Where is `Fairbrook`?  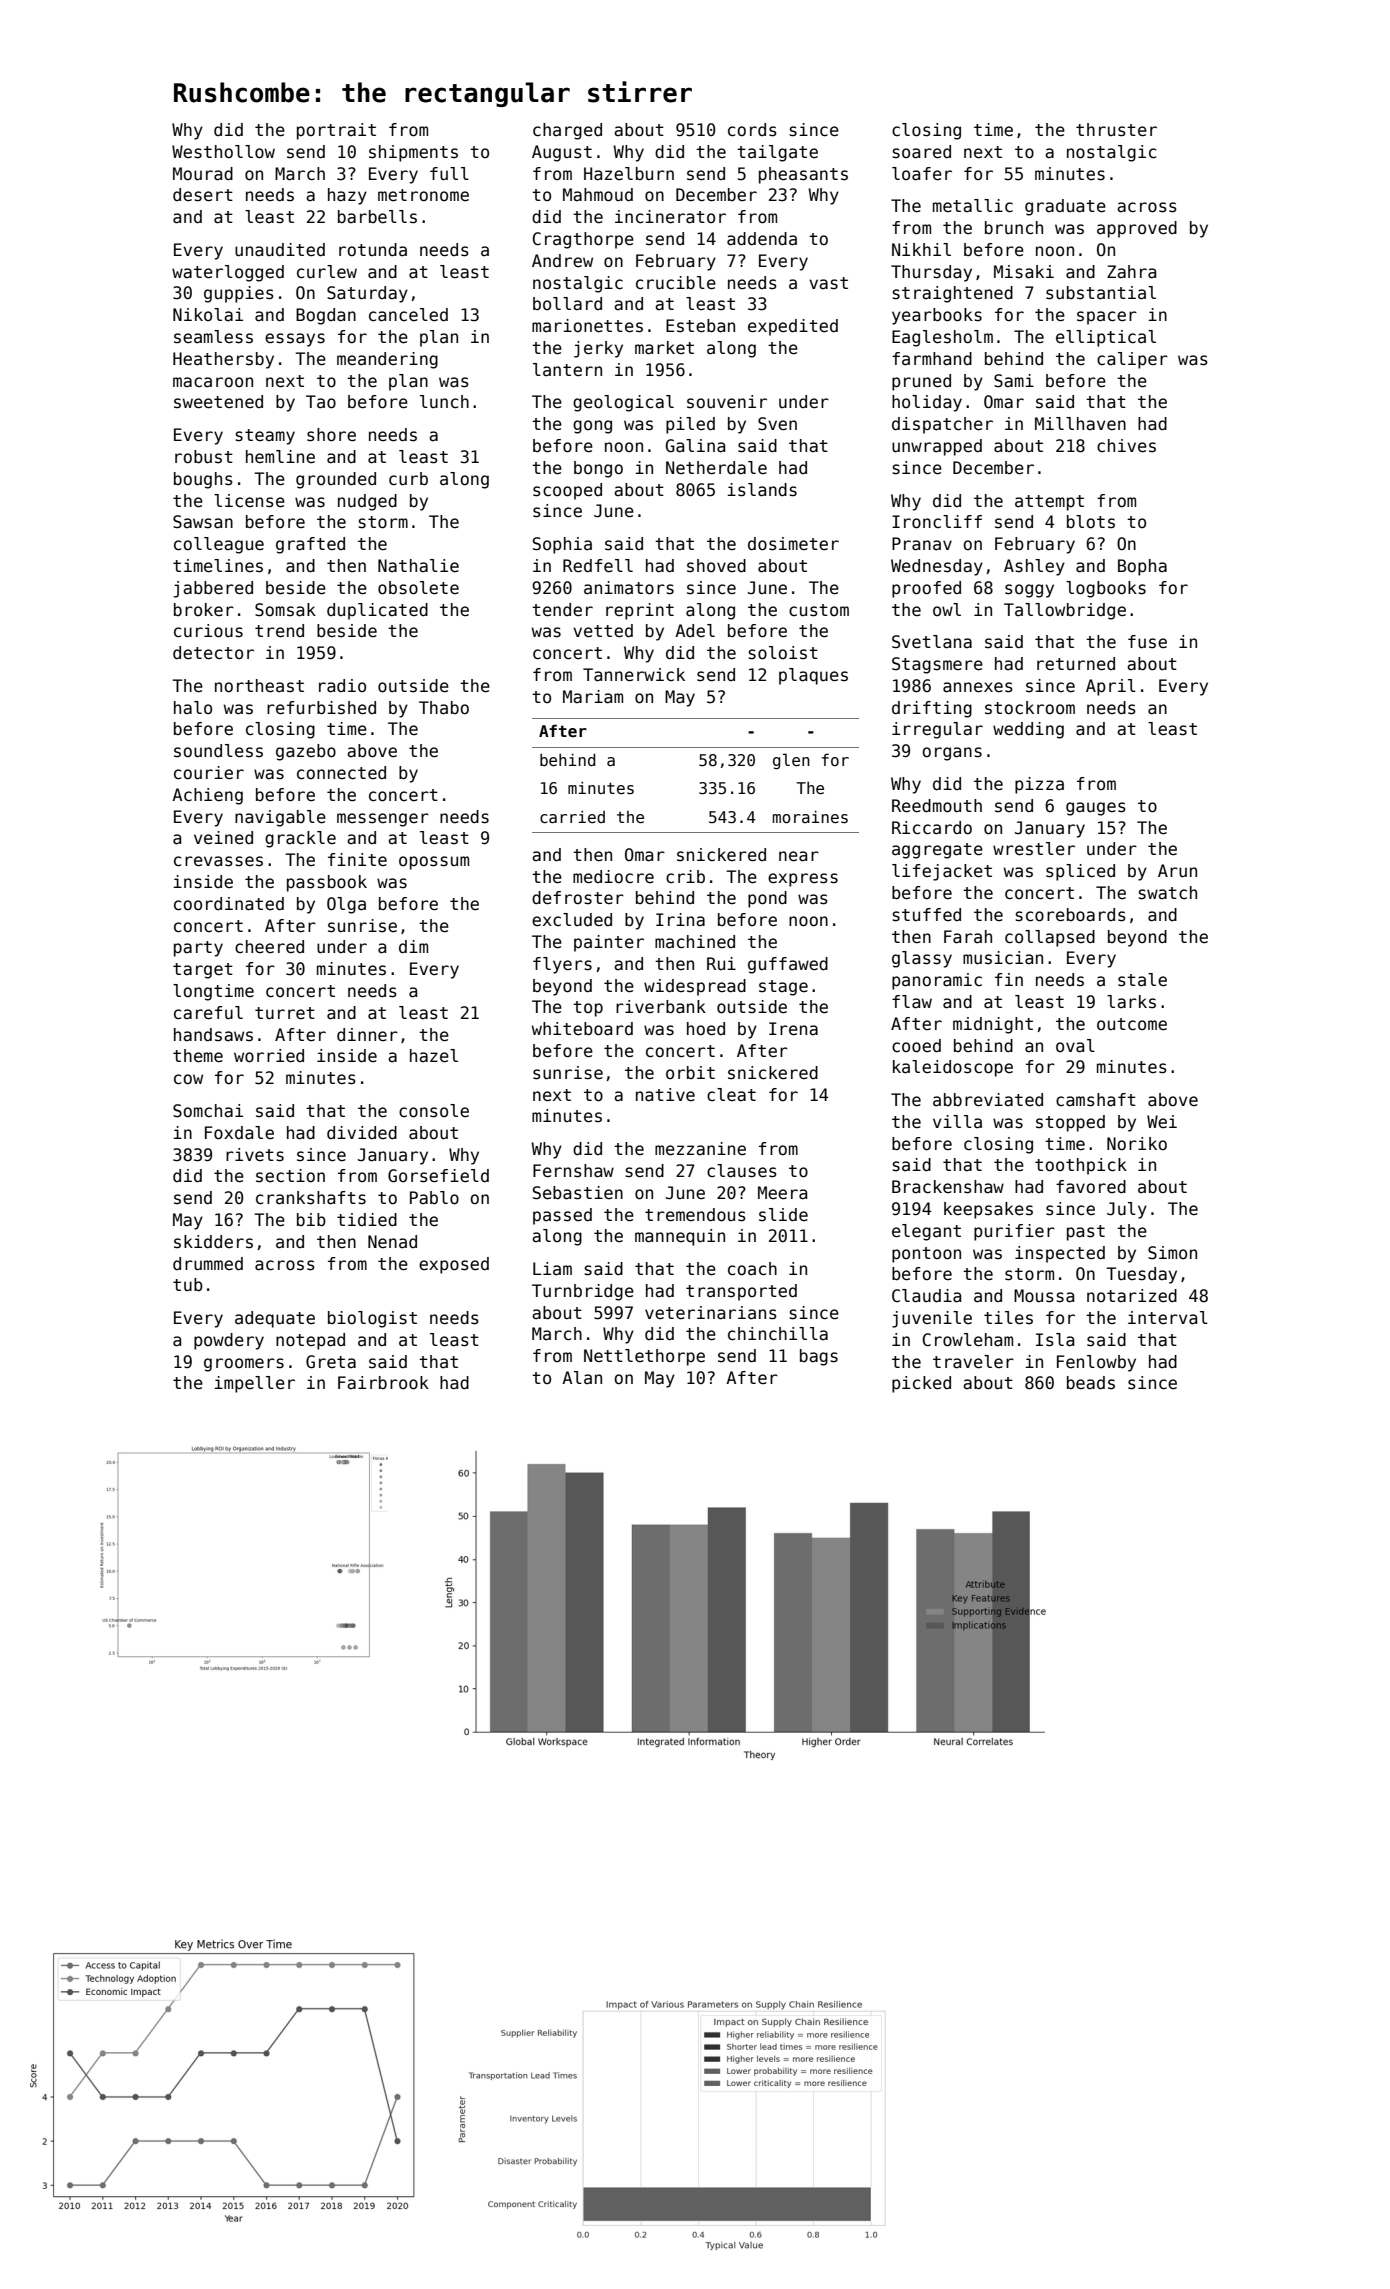 Fairbrook is located at coordinates (383, 1383).
